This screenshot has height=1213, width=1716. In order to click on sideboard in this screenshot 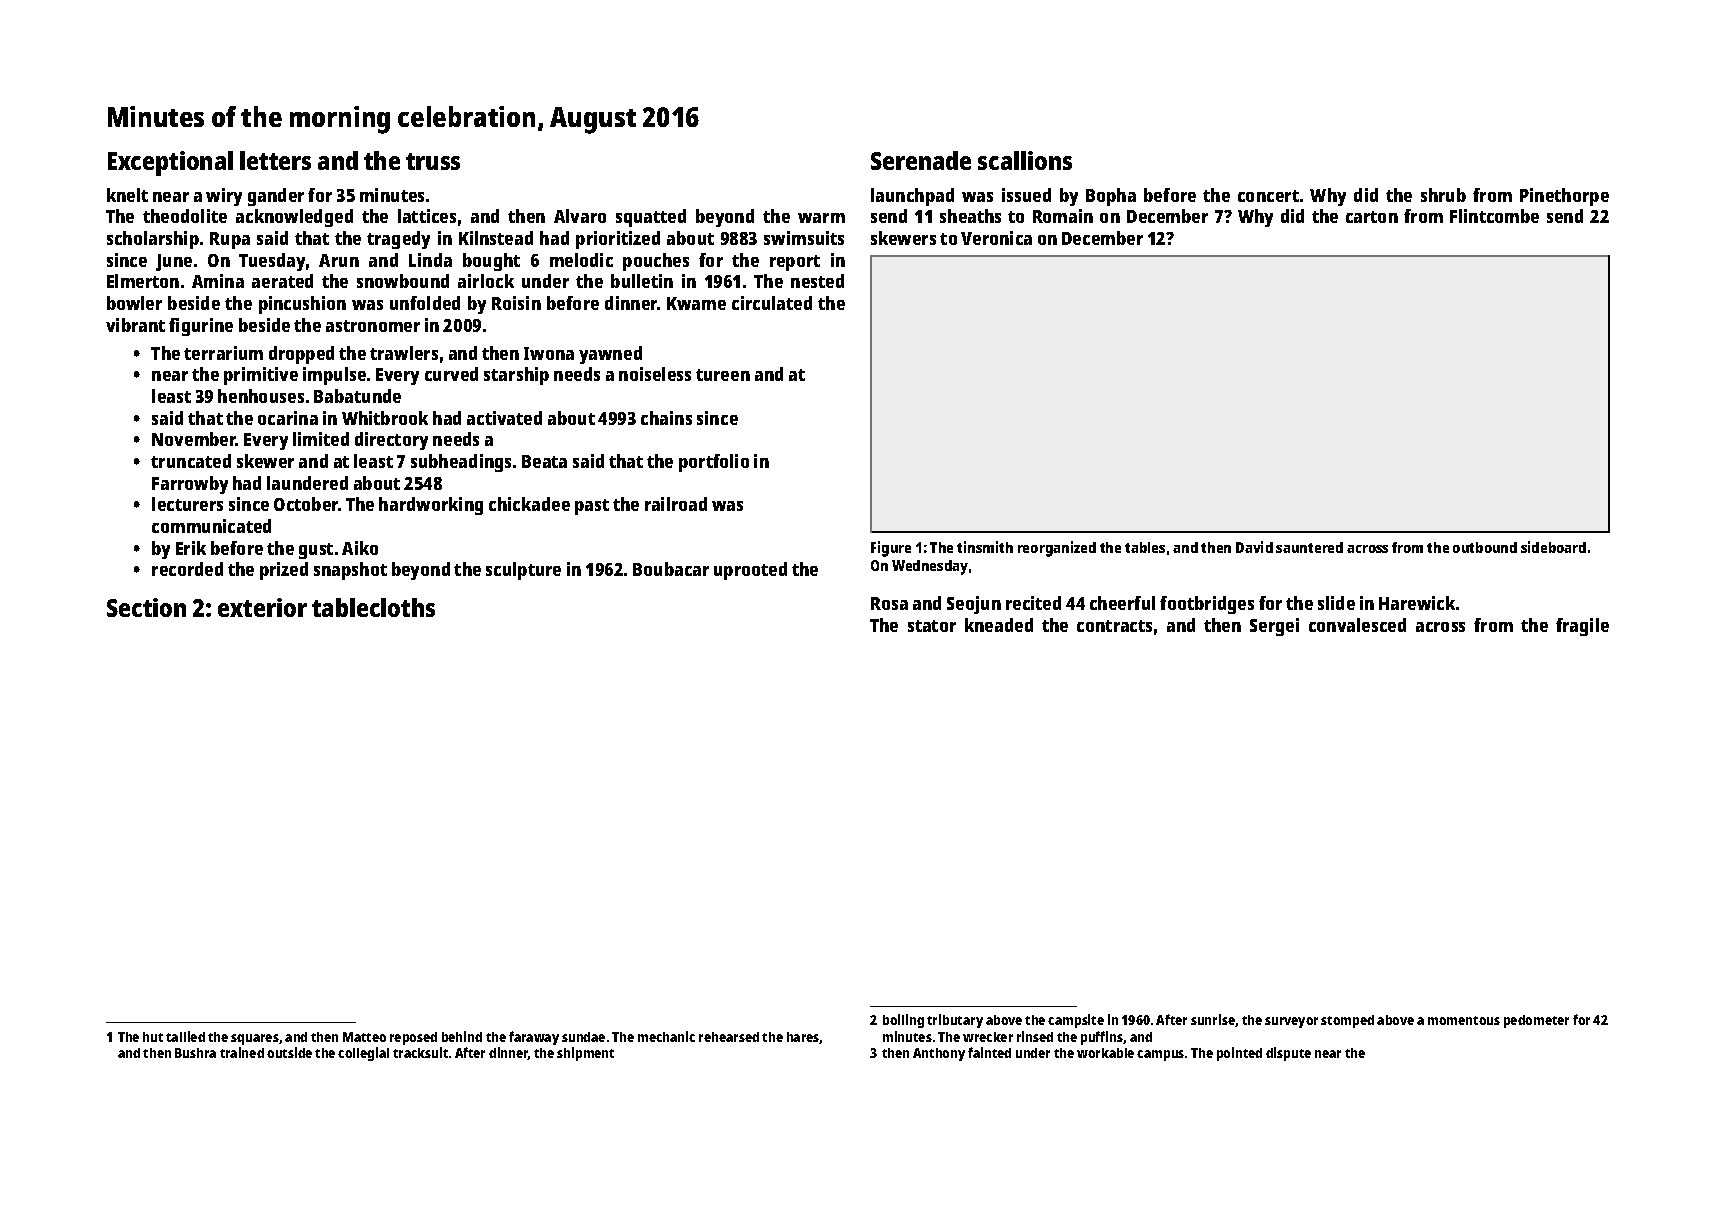, I will do `click(1553, 547)`.
